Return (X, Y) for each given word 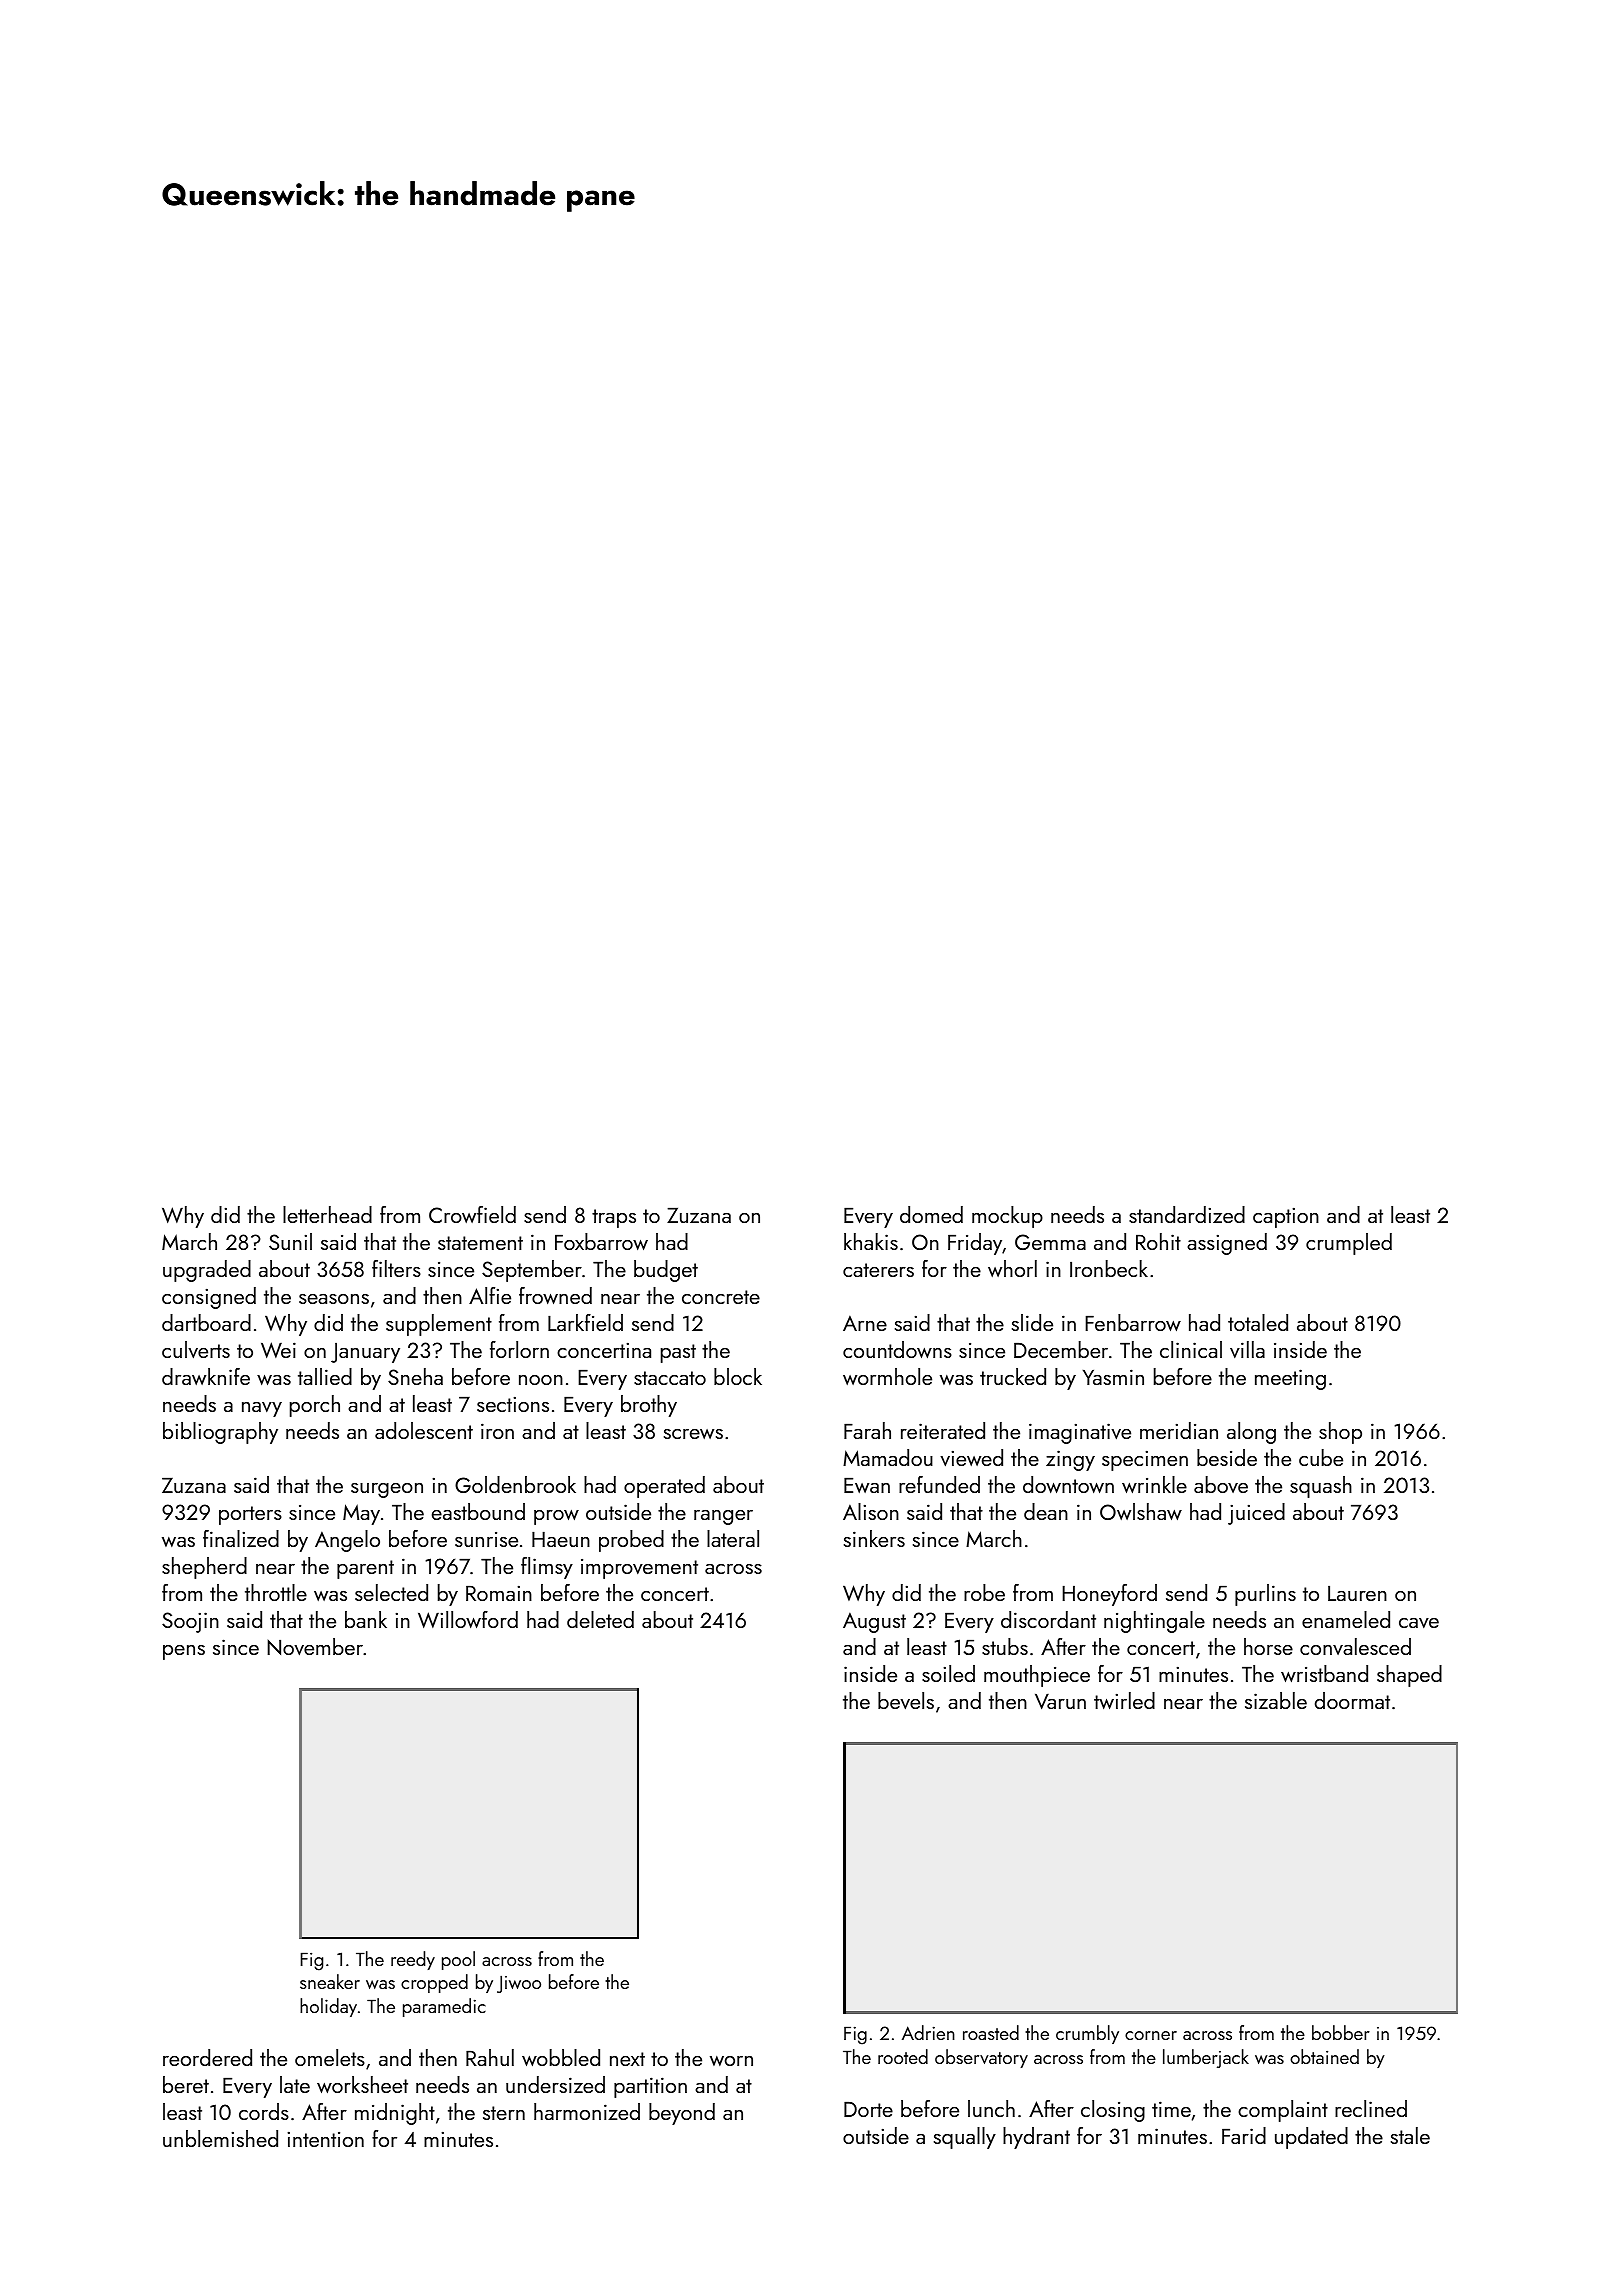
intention (325, 2139)
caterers (878, 1270)
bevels (906, 1701)
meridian (1179, 1430)
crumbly (1087, 2034)
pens (184, 1652)
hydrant (1036, 2138)
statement (480, 1243)
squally (965, 2138)
